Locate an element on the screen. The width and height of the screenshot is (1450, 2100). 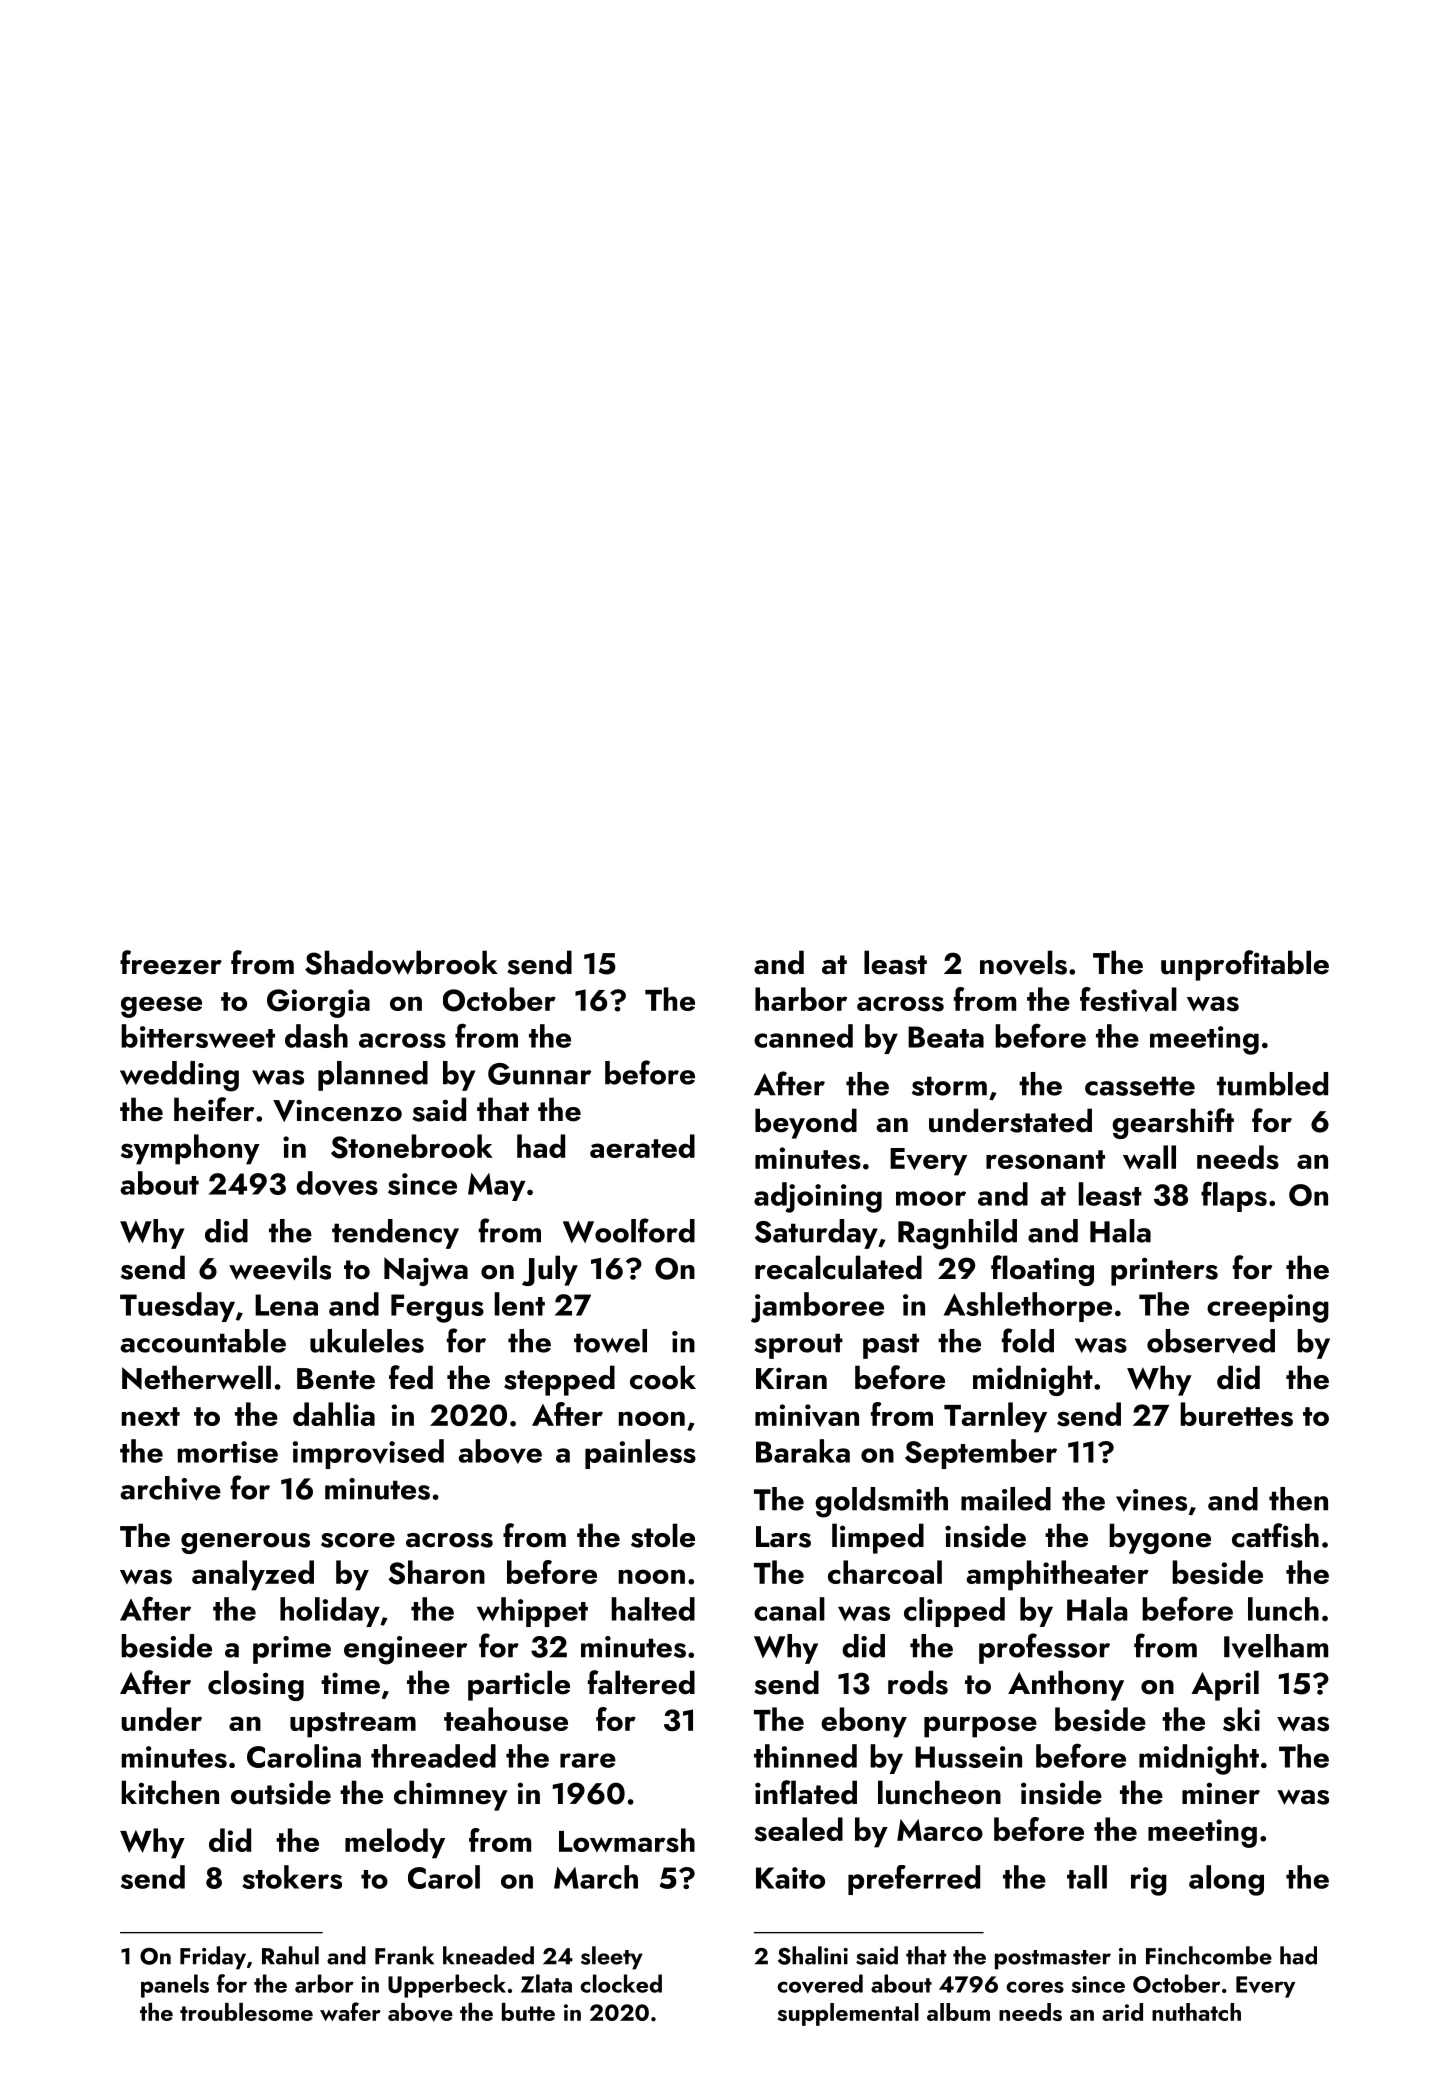
improvised is located at coordinates (368, 1454).
